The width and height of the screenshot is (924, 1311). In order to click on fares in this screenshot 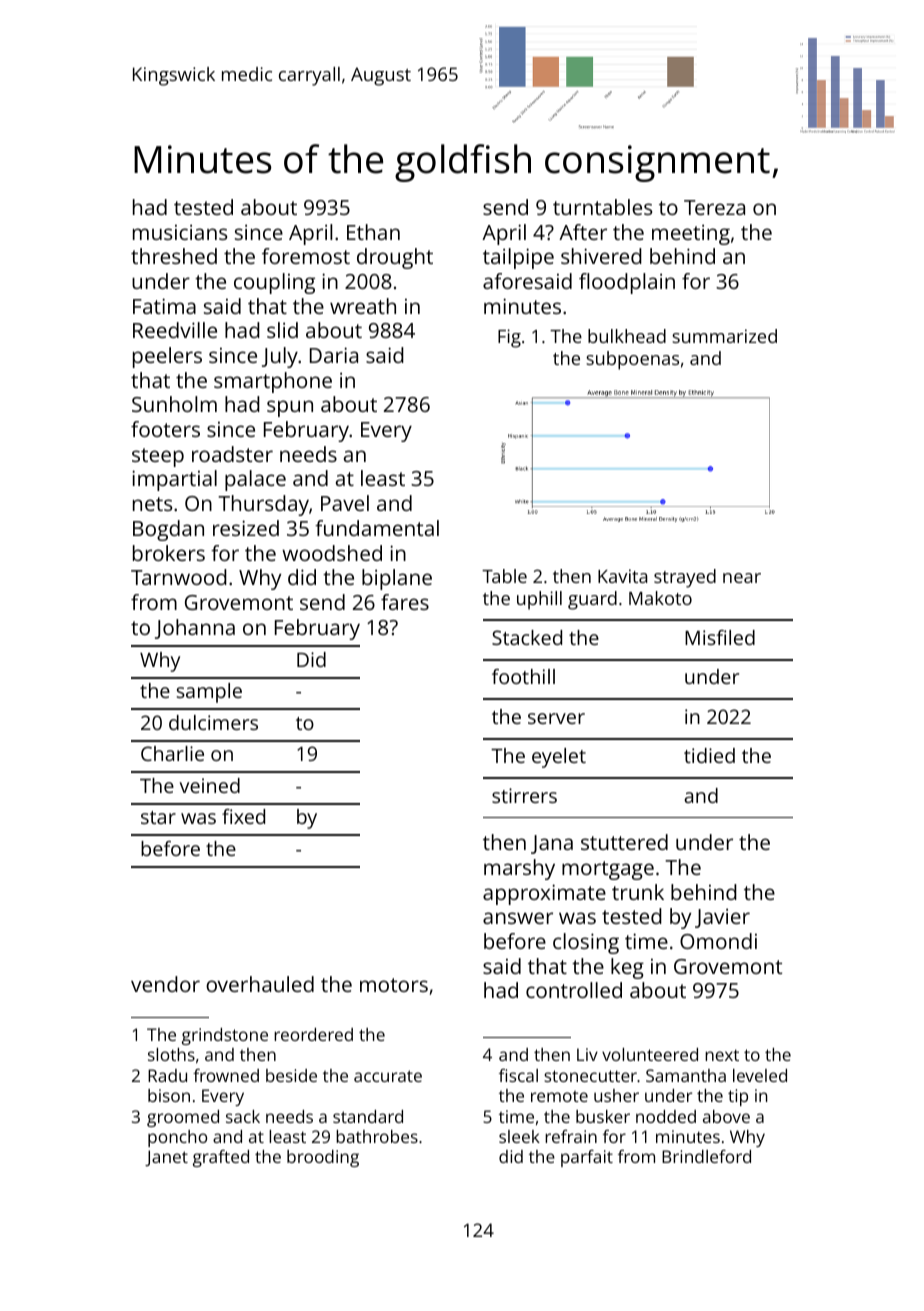, I will do `click(405, 602)`.
